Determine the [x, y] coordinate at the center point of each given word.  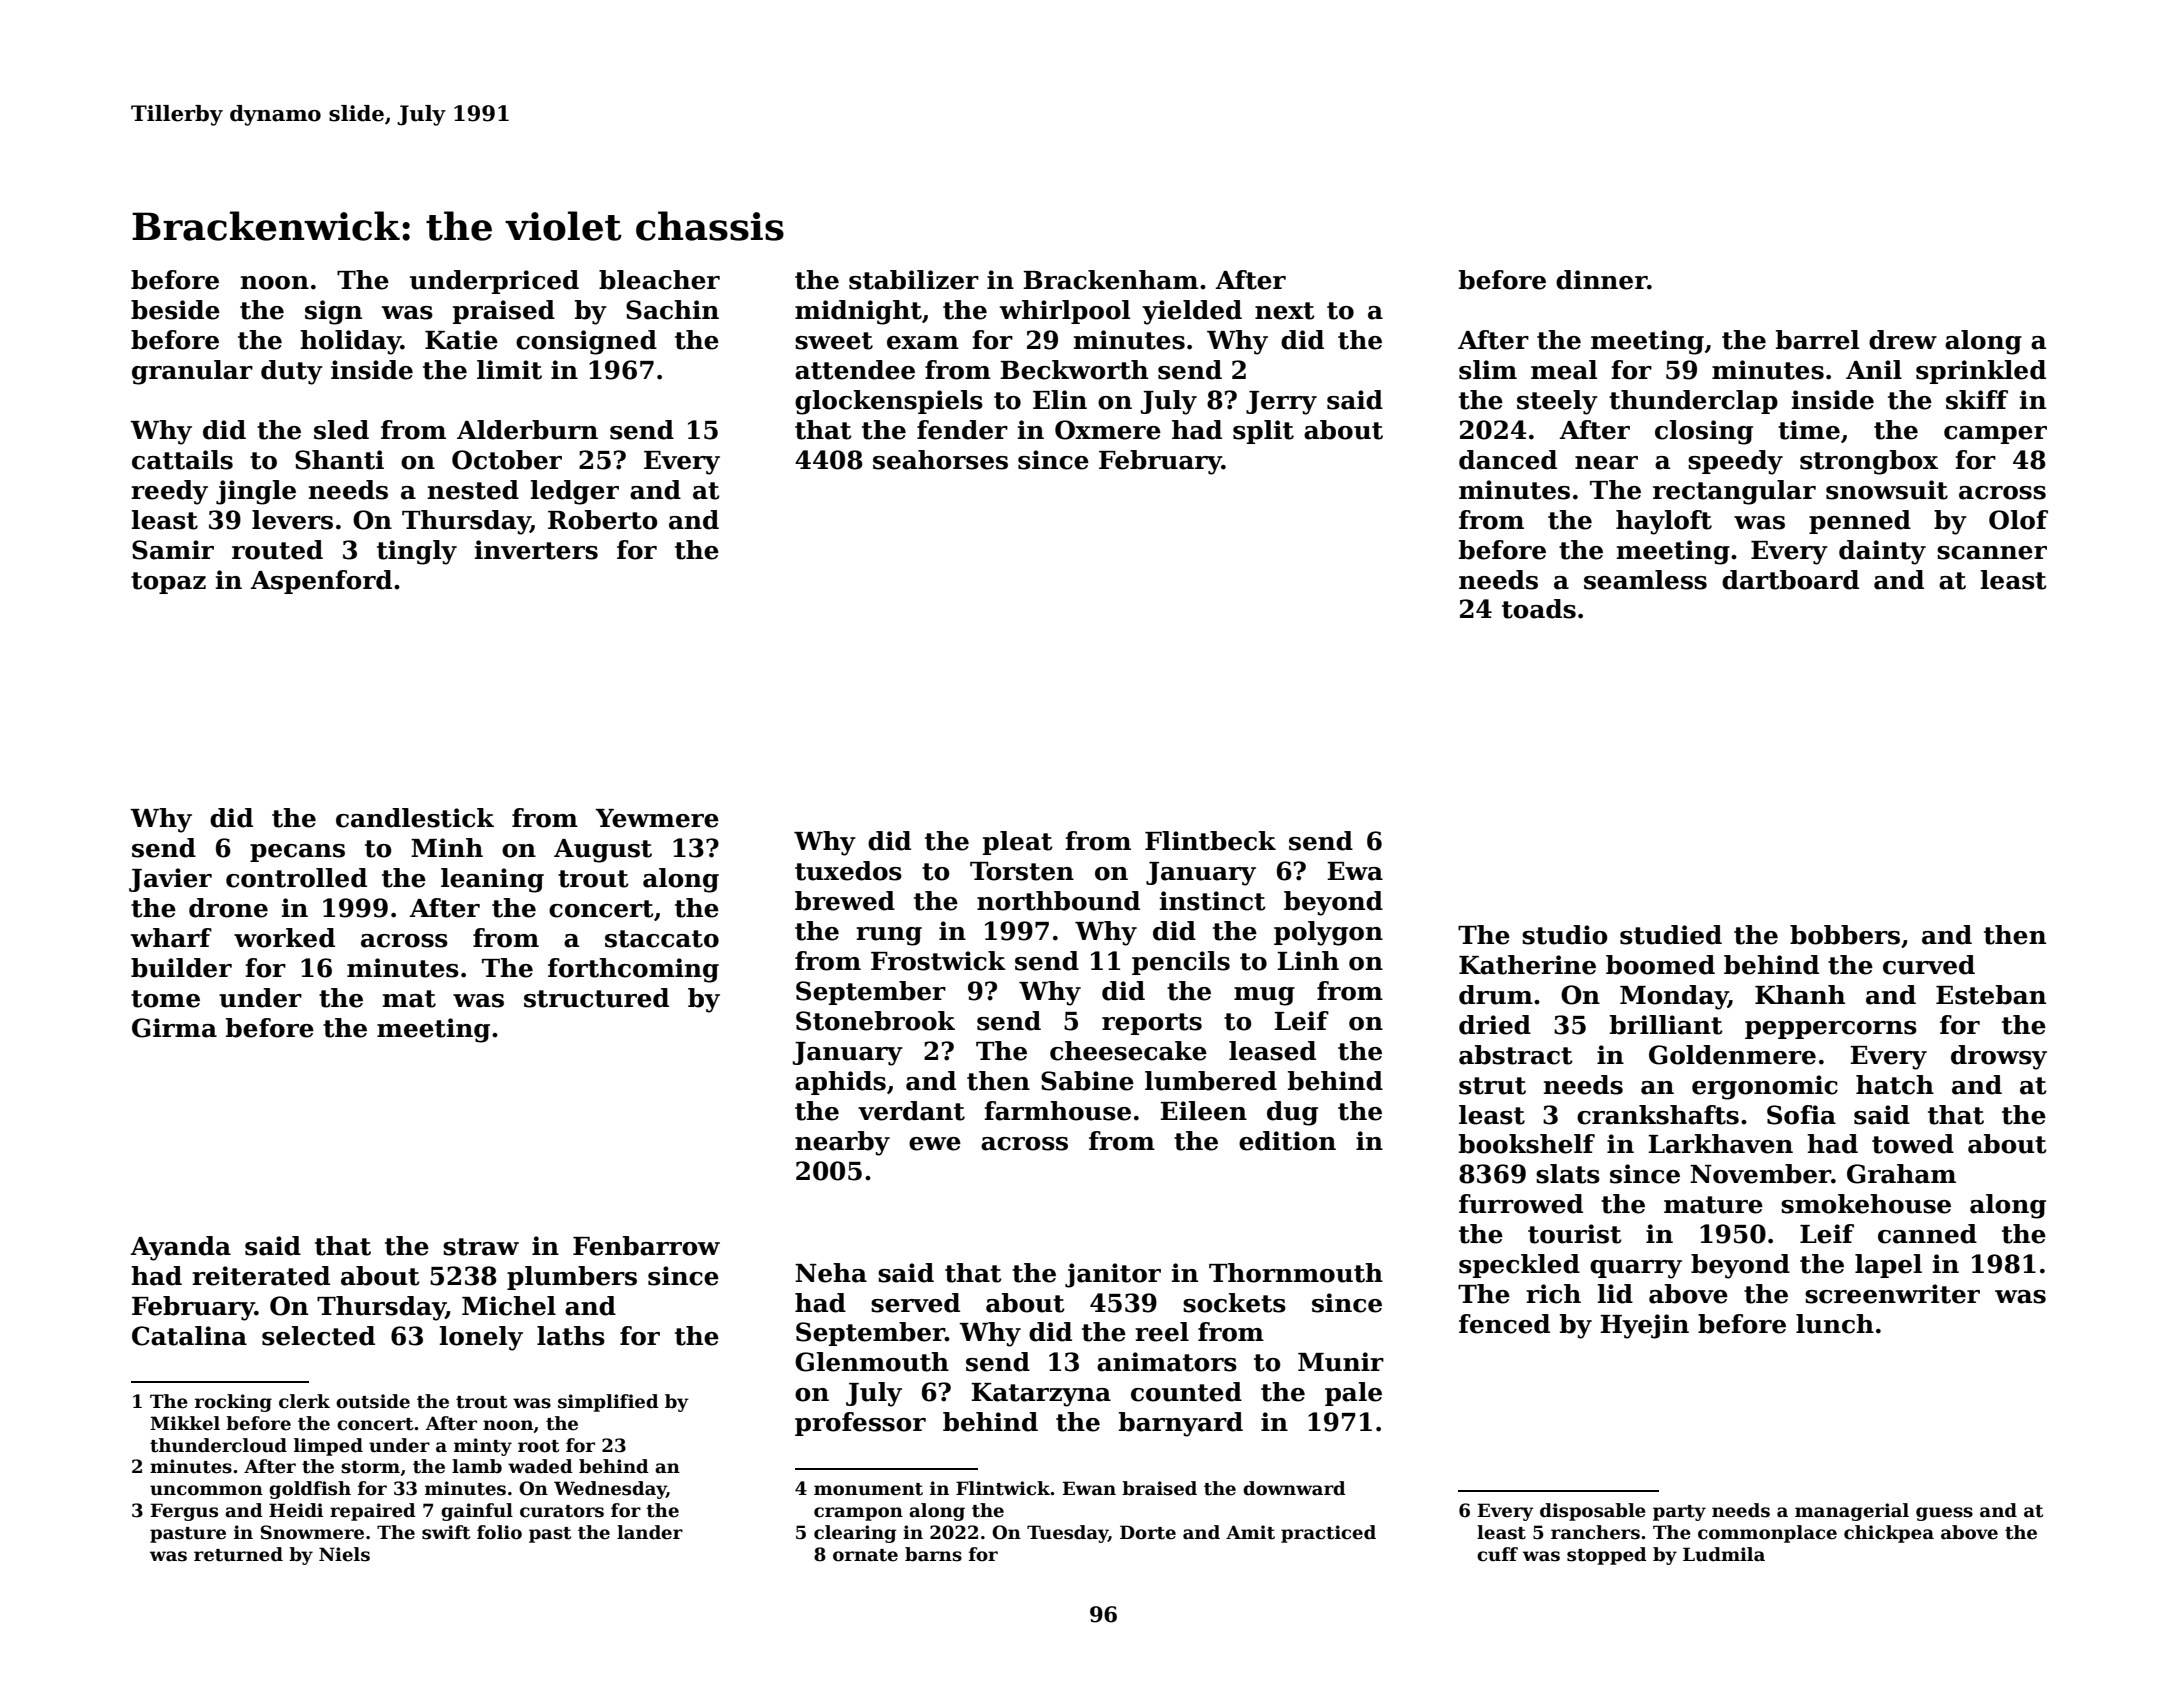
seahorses [940, 460]
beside [175, 310]
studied [1671, 935]
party [1679, 1513]
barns [933, 1554]
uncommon [206, 1490]
